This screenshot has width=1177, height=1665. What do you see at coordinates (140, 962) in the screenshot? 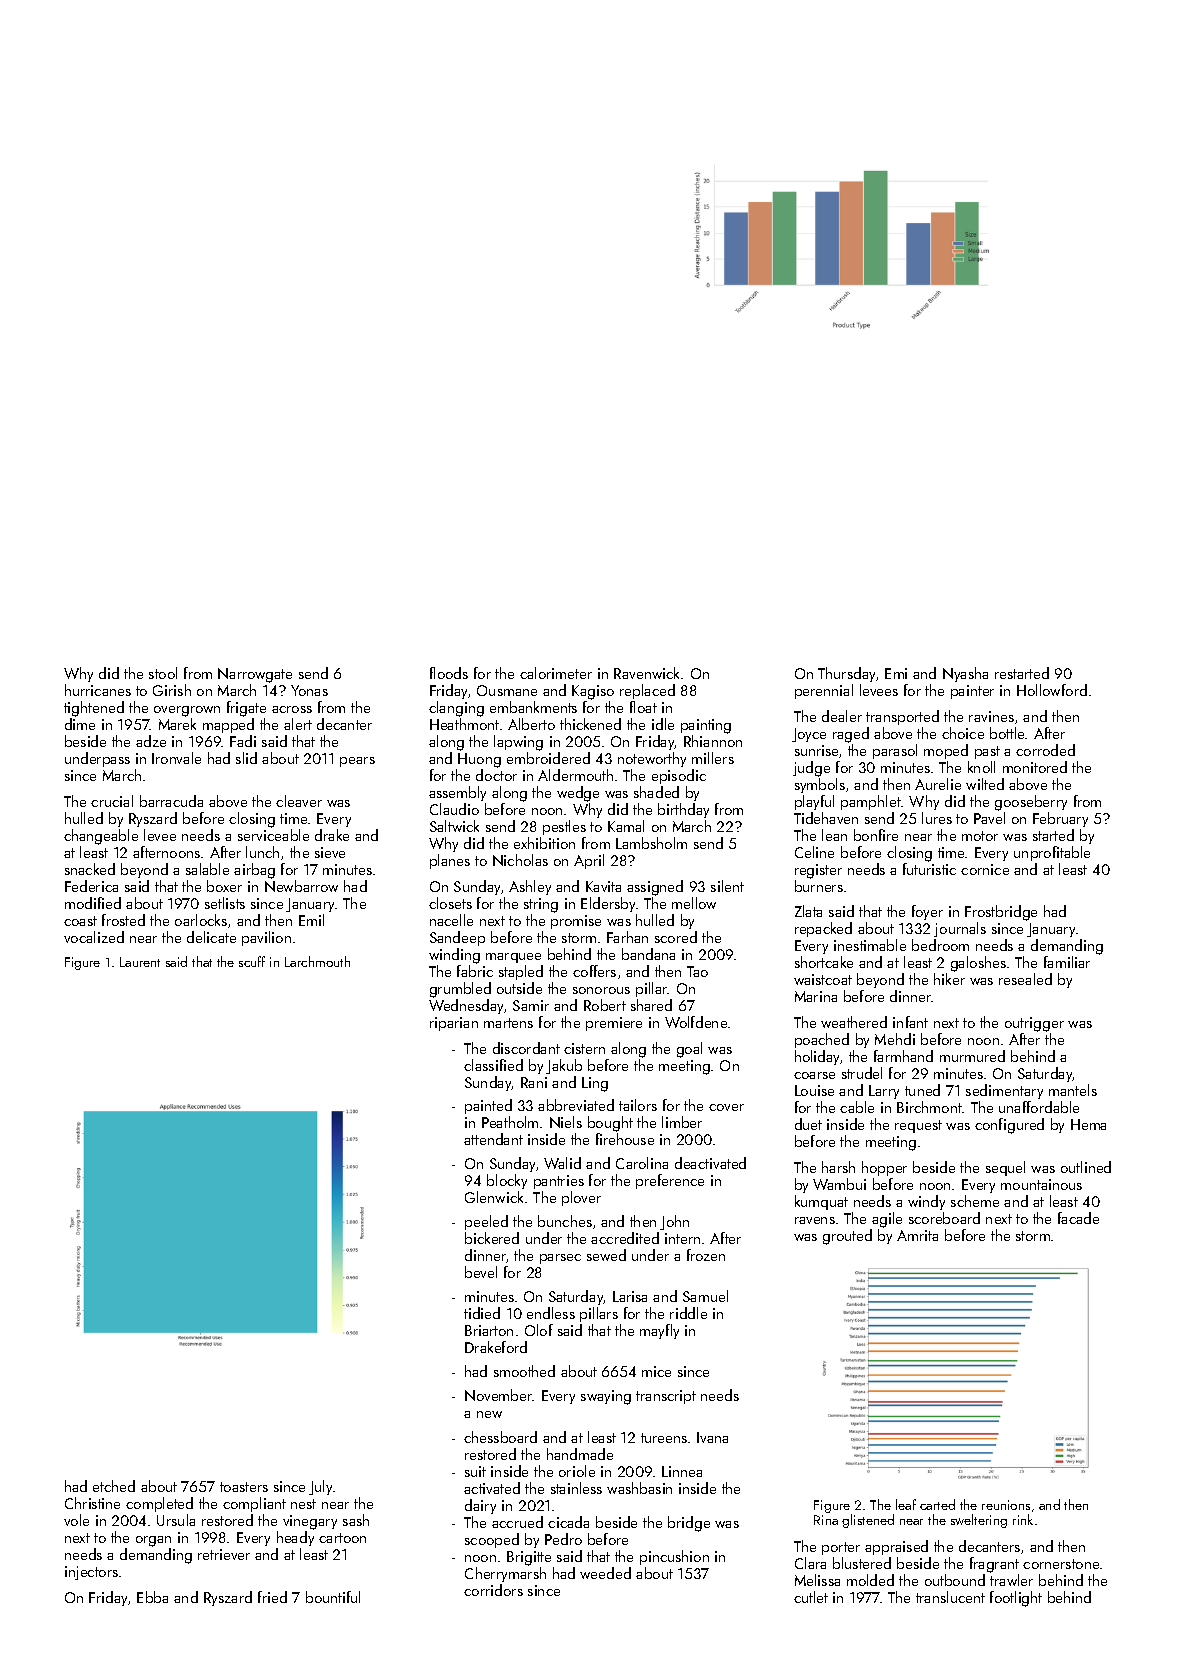
I see `Laurent` at bounding box center [140, 962].
